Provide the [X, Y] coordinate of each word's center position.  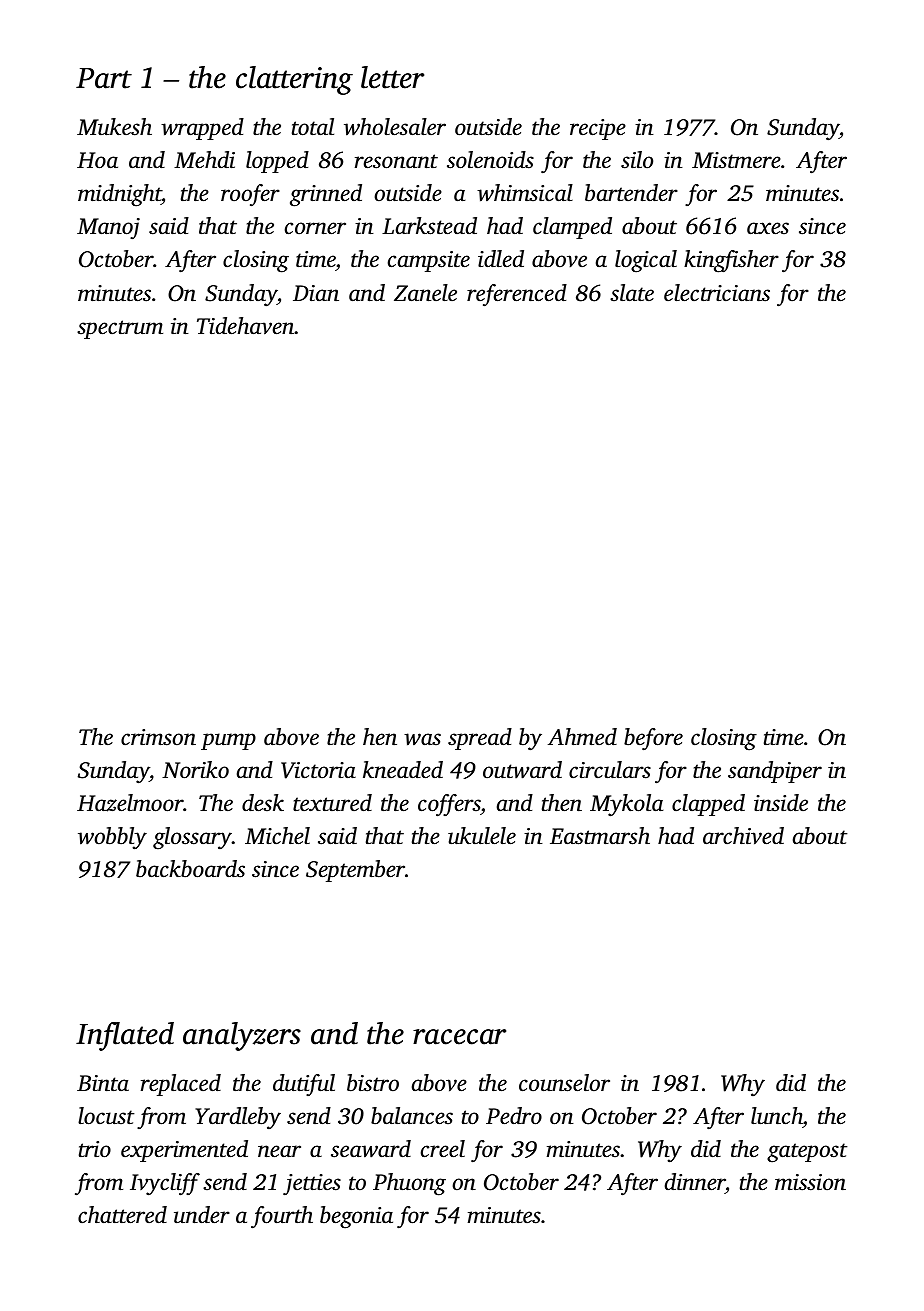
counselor [564, 1083]
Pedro [514, 1116]
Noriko [195, 770]
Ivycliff [165, 1184]
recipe [598, 129]
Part [104, 78]
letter [392, 77]
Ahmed [582, 737]
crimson [158, 737]
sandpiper [775, 772]
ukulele [482, 836]
